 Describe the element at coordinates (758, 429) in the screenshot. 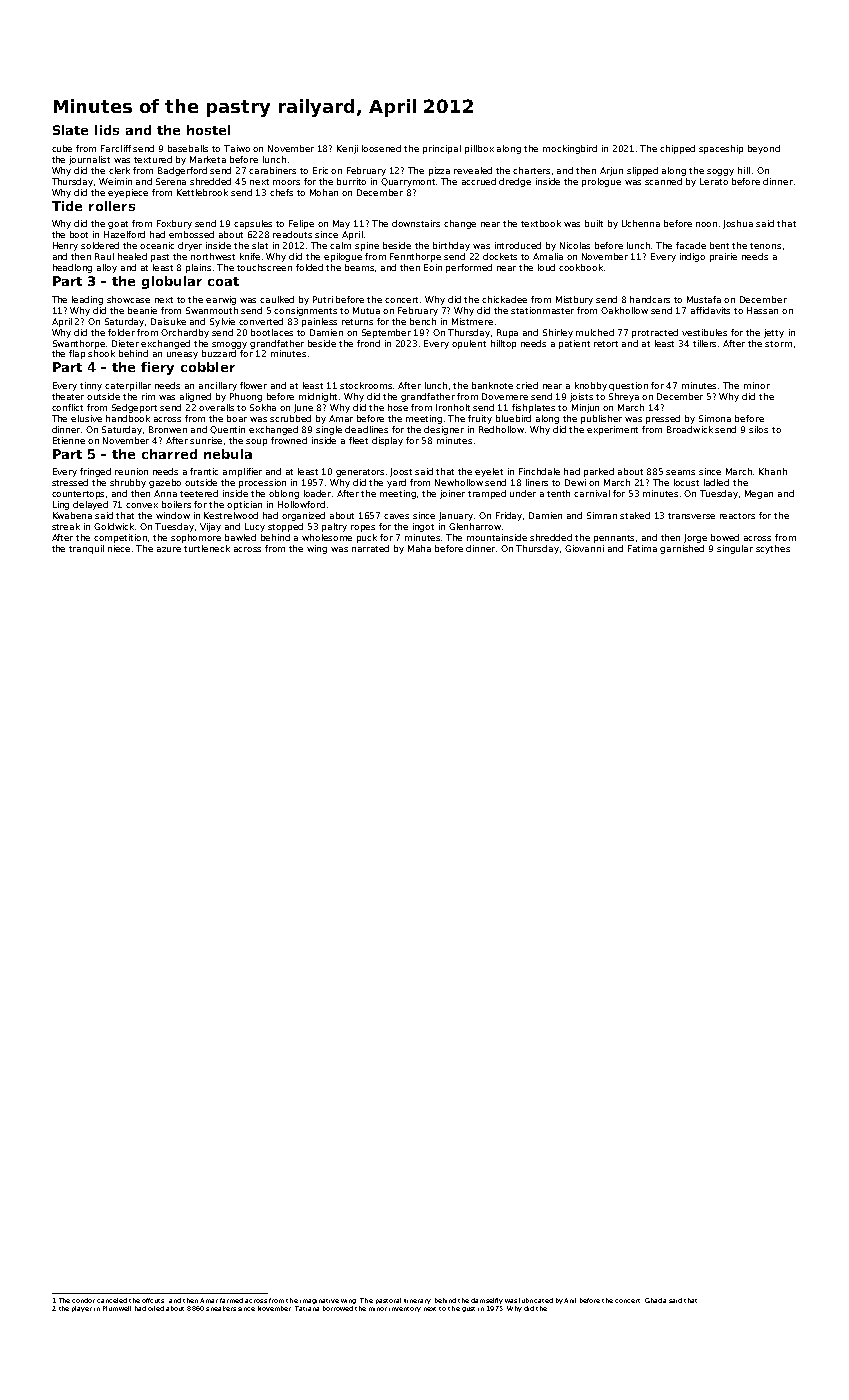

I see `silos` at that location.
